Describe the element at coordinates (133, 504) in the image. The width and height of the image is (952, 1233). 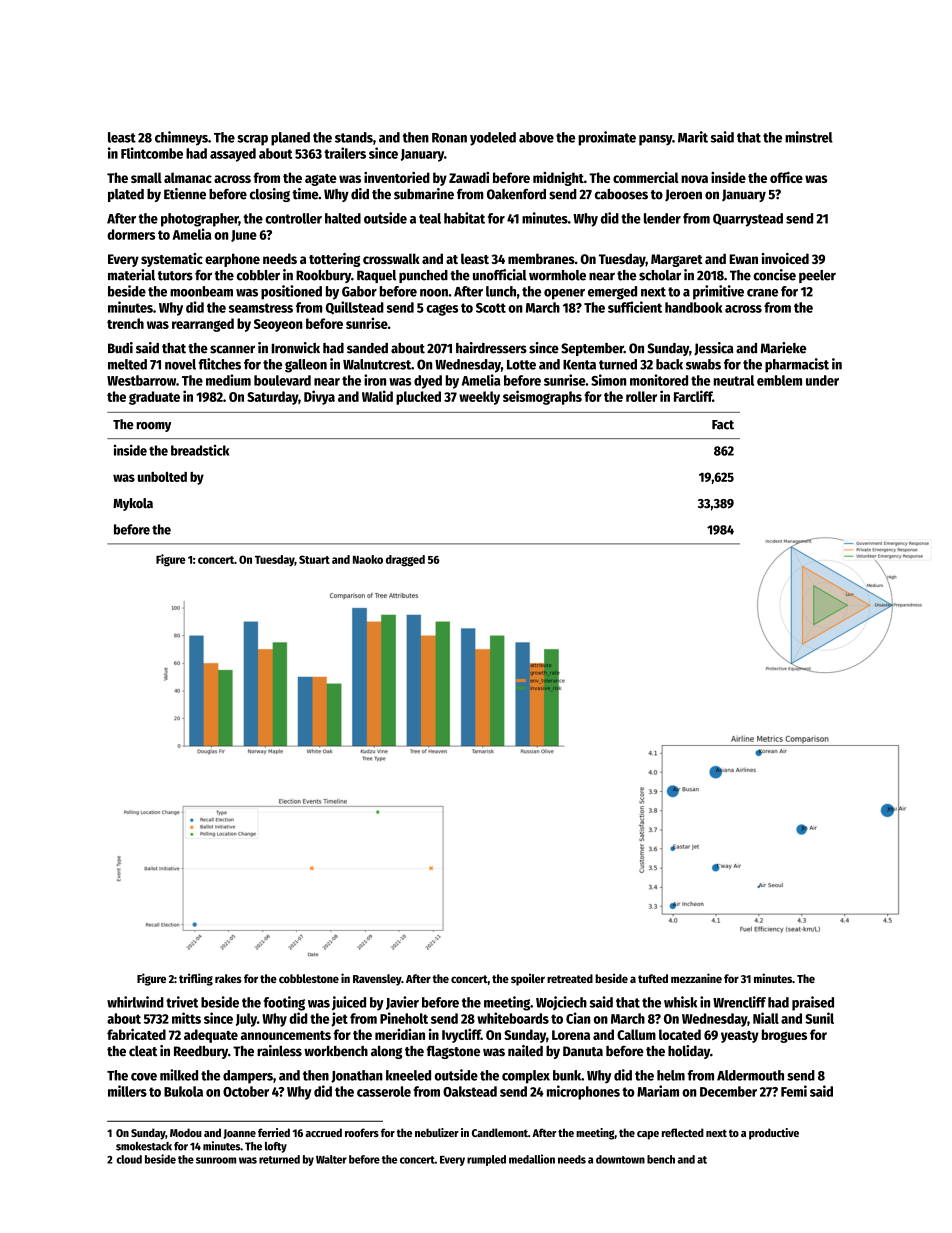
I see `Mykola` at that location.
